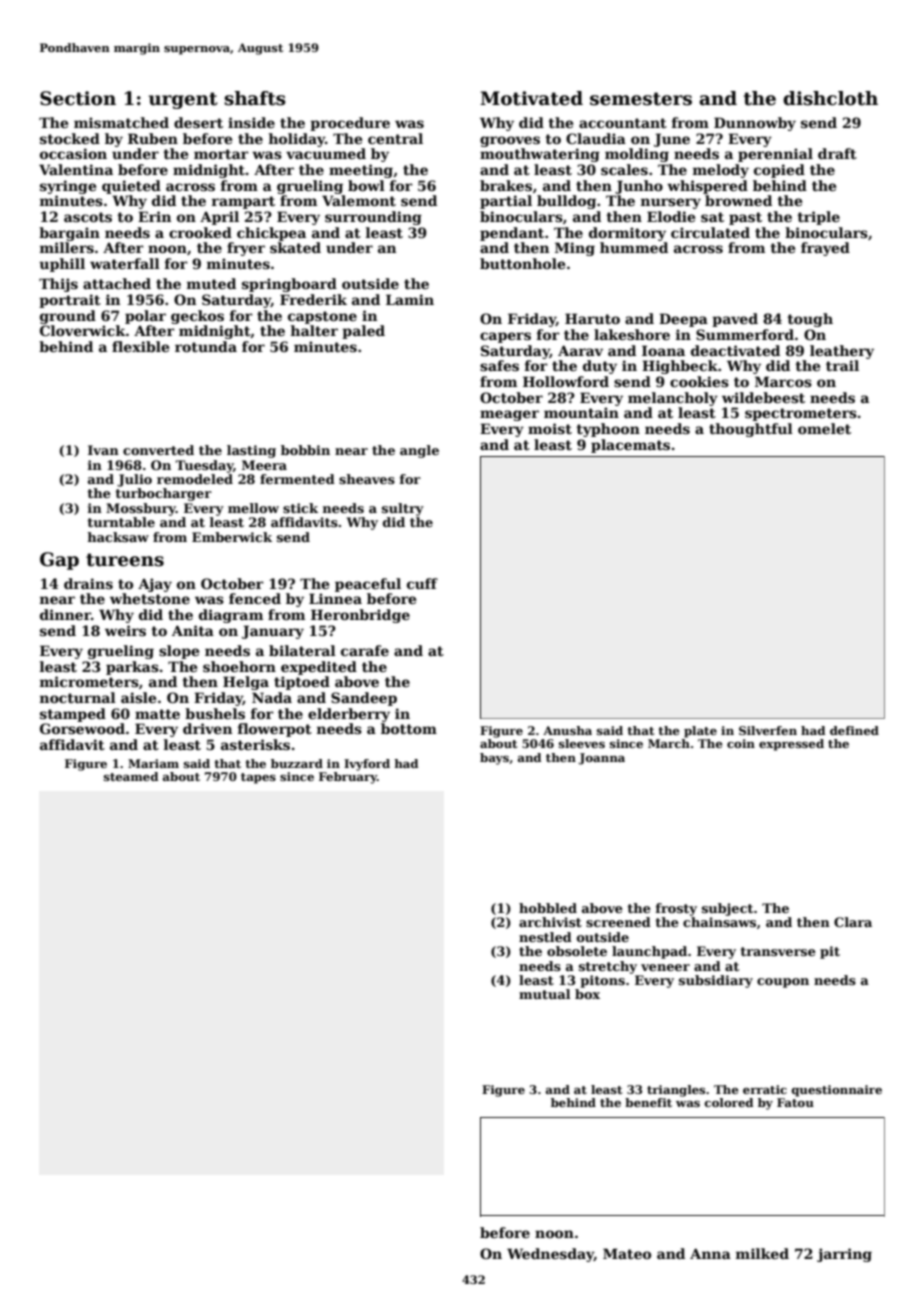  Describe the element at coordinates (59, 561) in the page. I see `Gap` at that location.
